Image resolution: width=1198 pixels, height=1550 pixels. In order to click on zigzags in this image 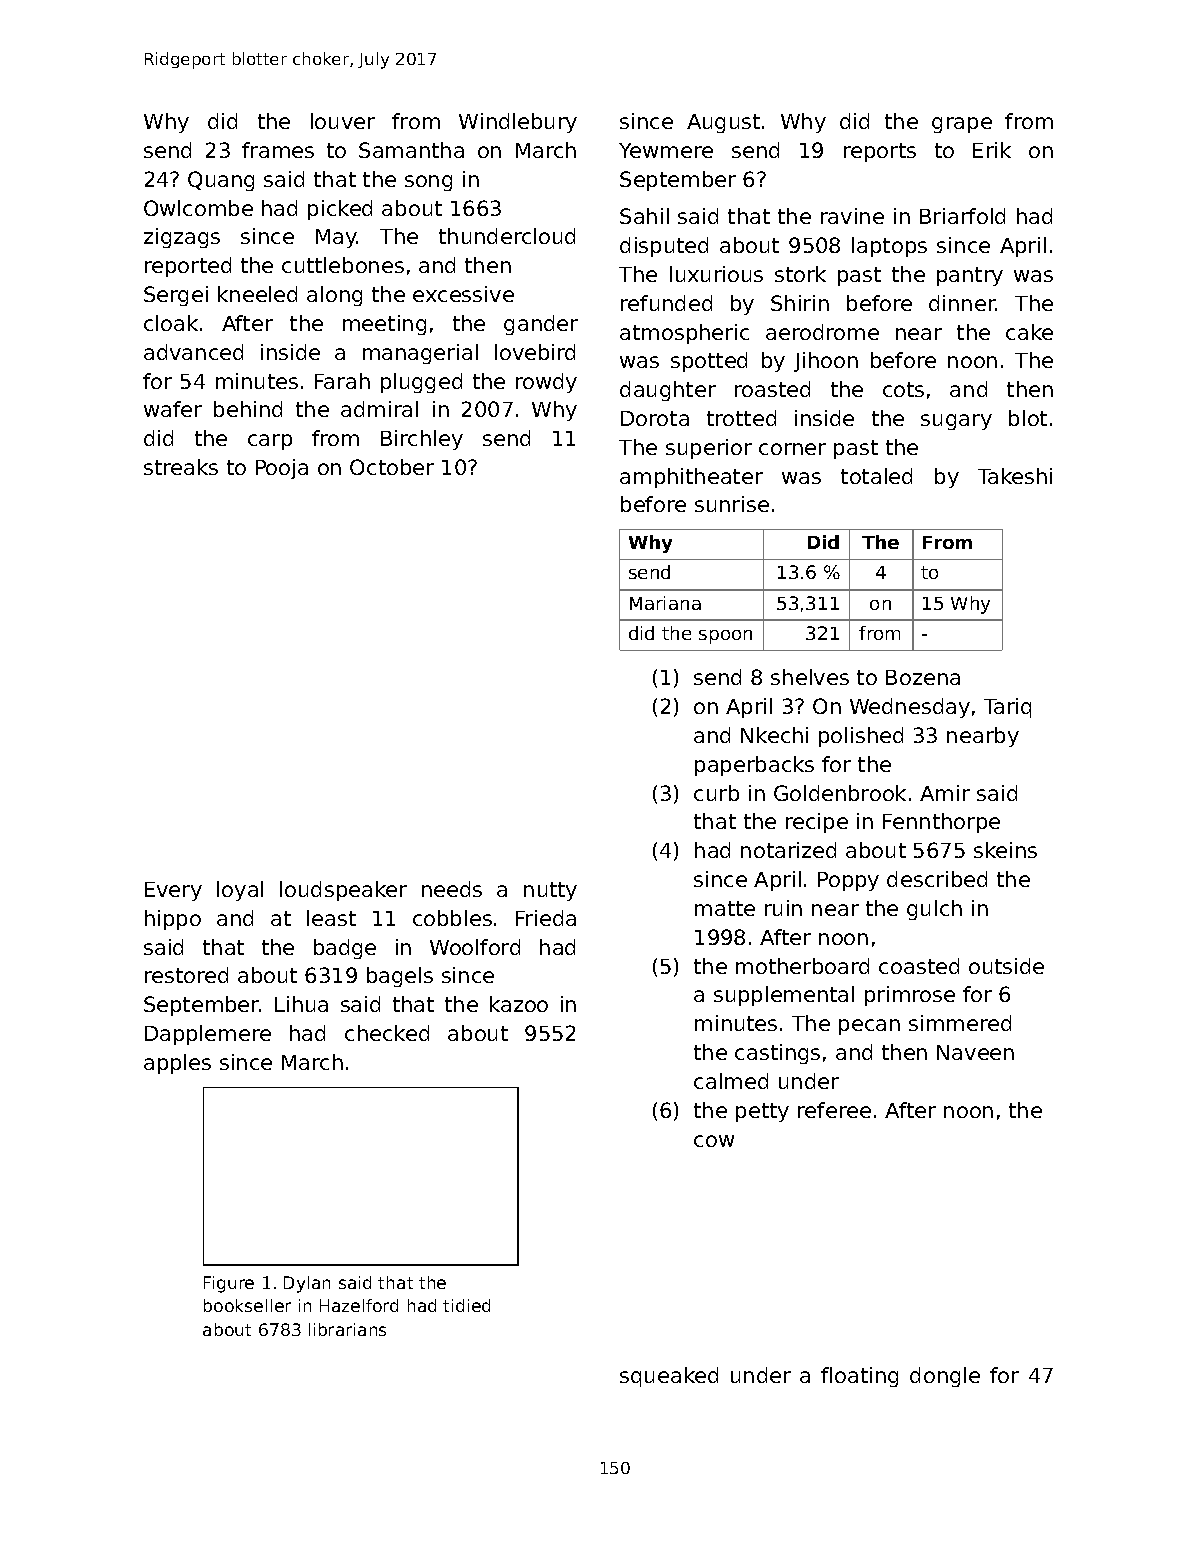, I will do `click(182, 238)`.
